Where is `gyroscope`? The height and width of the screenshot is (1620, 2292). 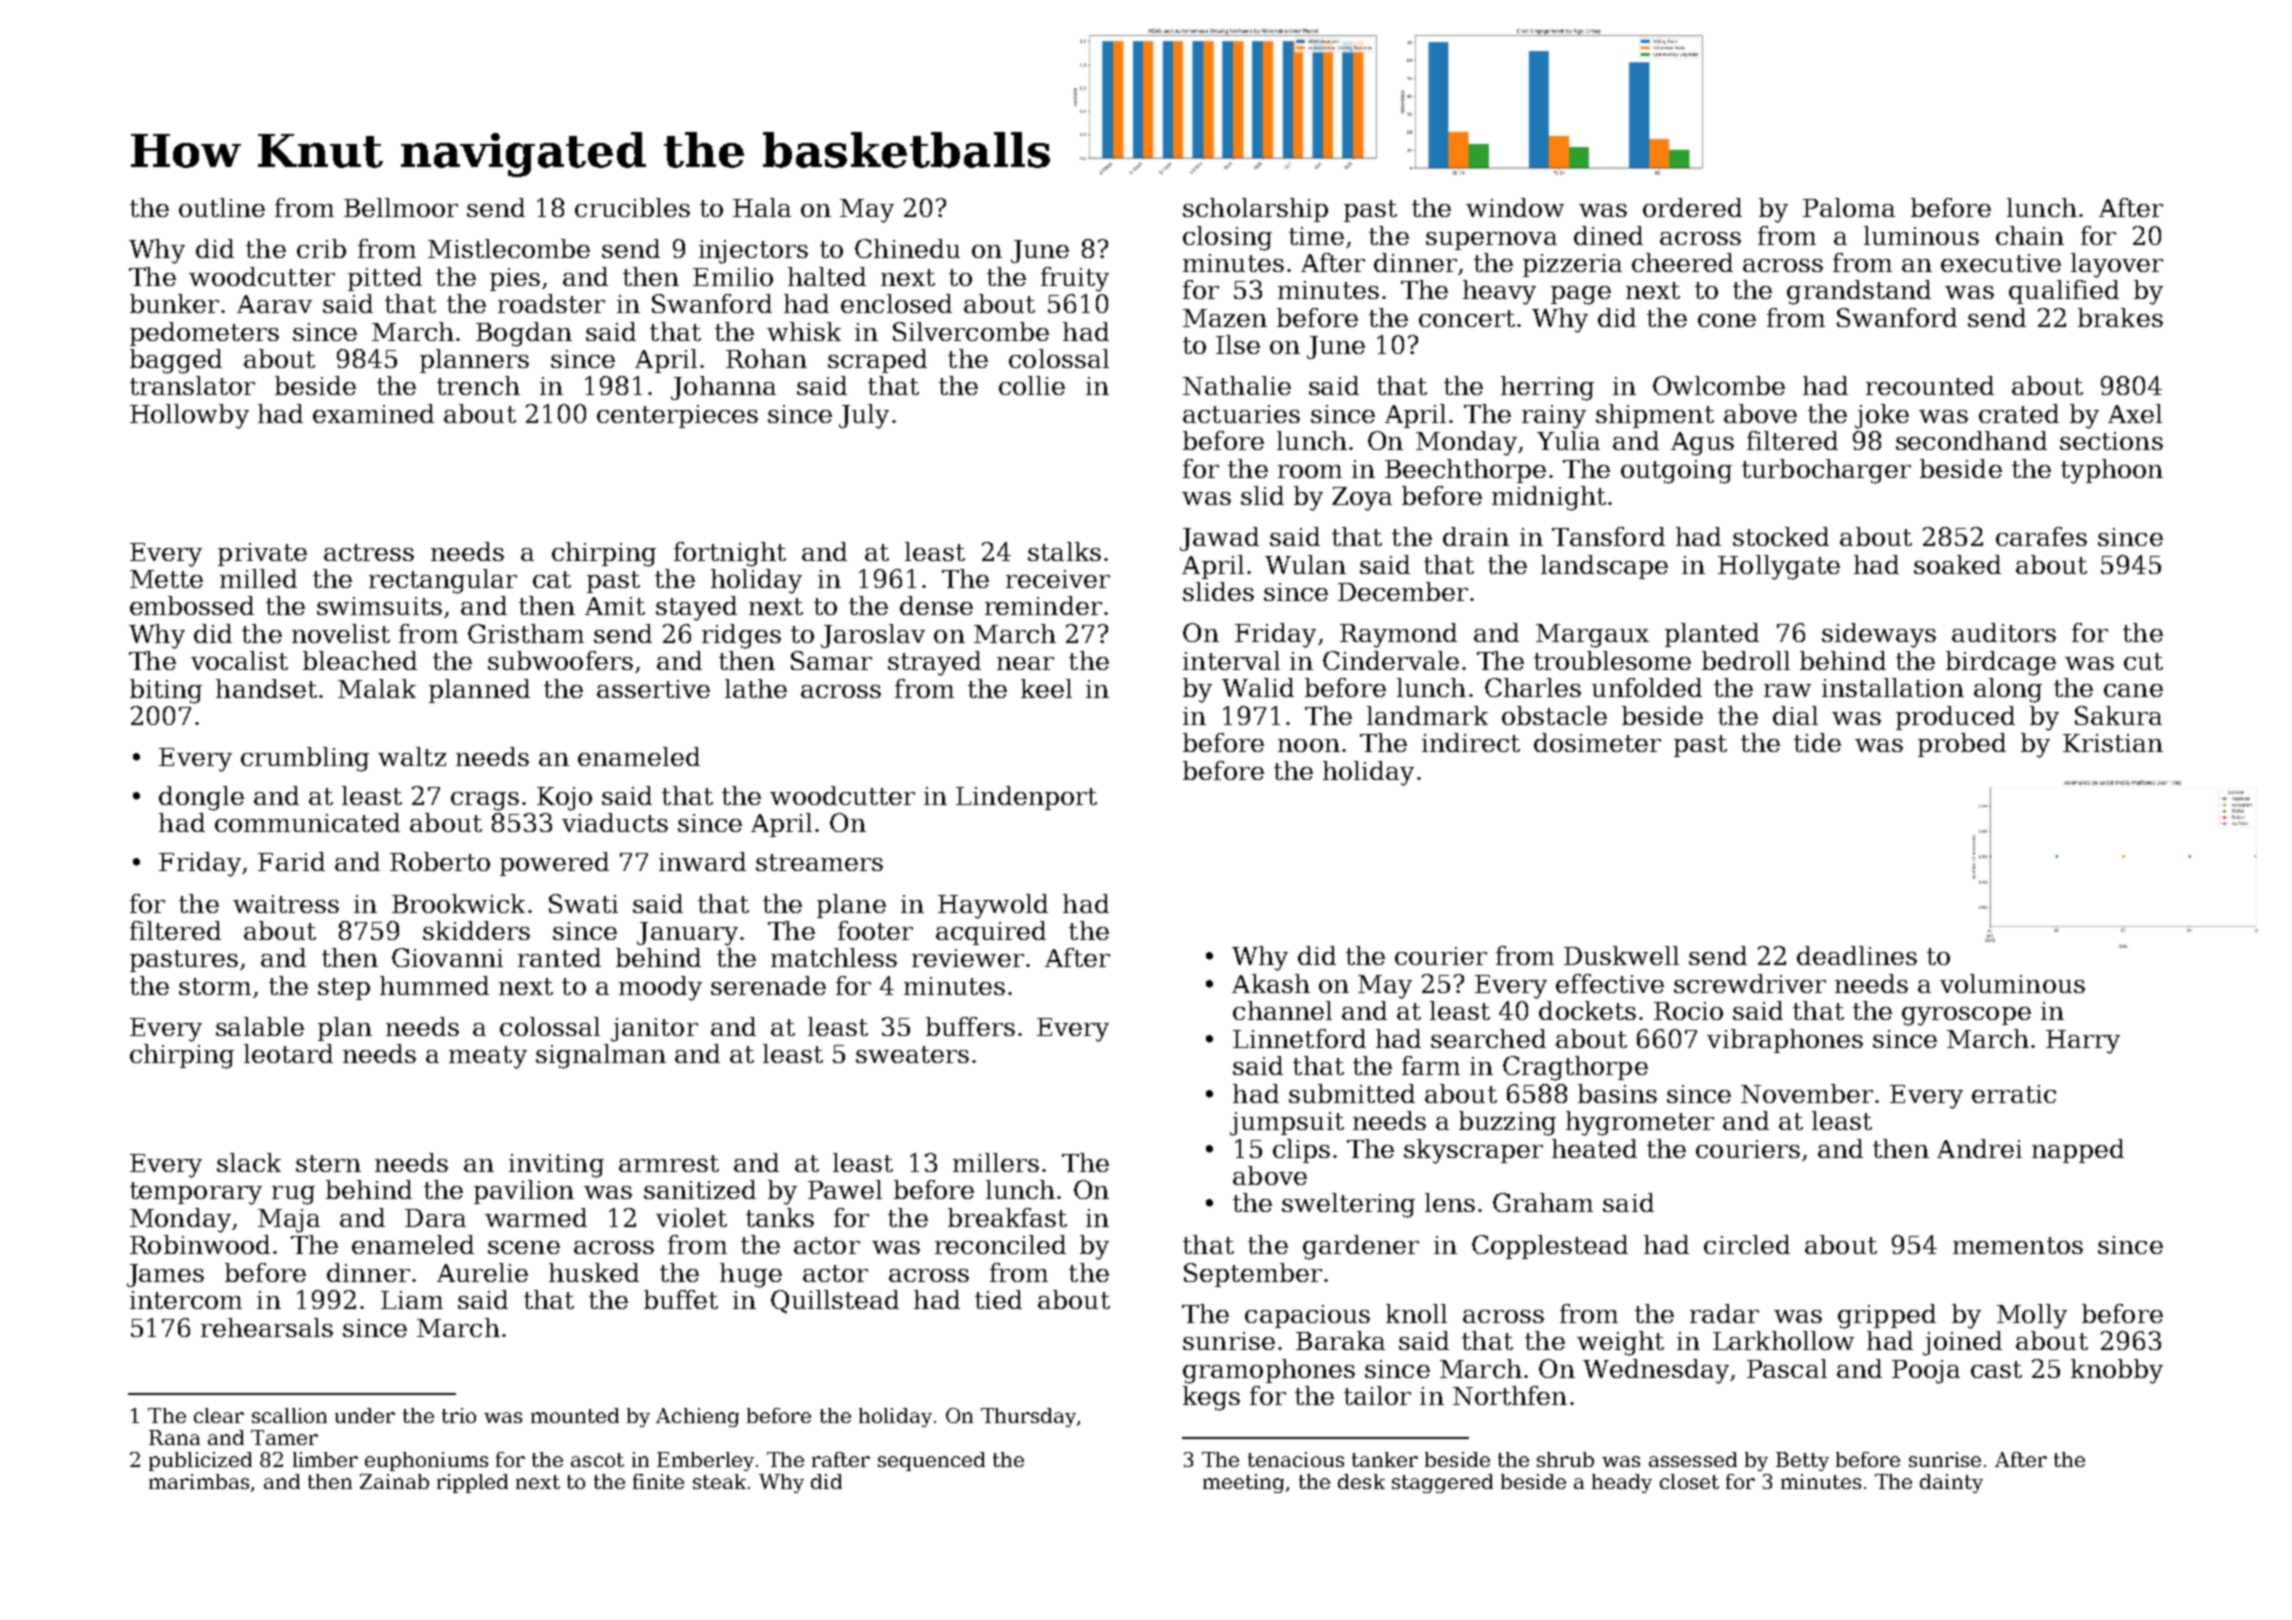 gyroscope is located at coordinates (1966, 1016).
